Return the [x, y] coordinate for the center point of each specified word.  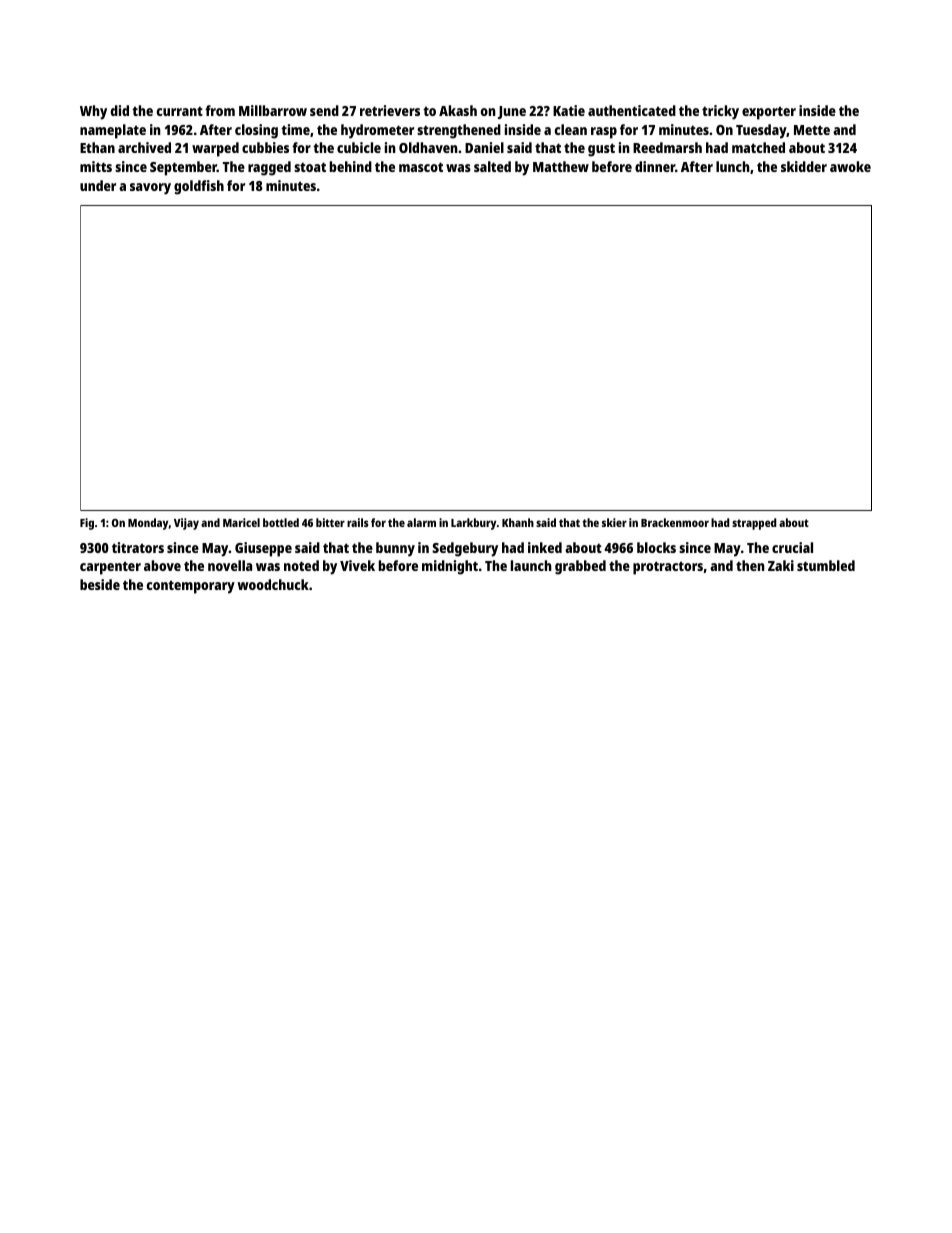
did [120, 110]
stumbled [826, 565]
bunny [395, 549]
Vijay [186, 524]
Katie [569, 110]
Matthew [561, 166]
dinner [655, 166]
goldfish [199, 187]
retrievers [390, 110]
